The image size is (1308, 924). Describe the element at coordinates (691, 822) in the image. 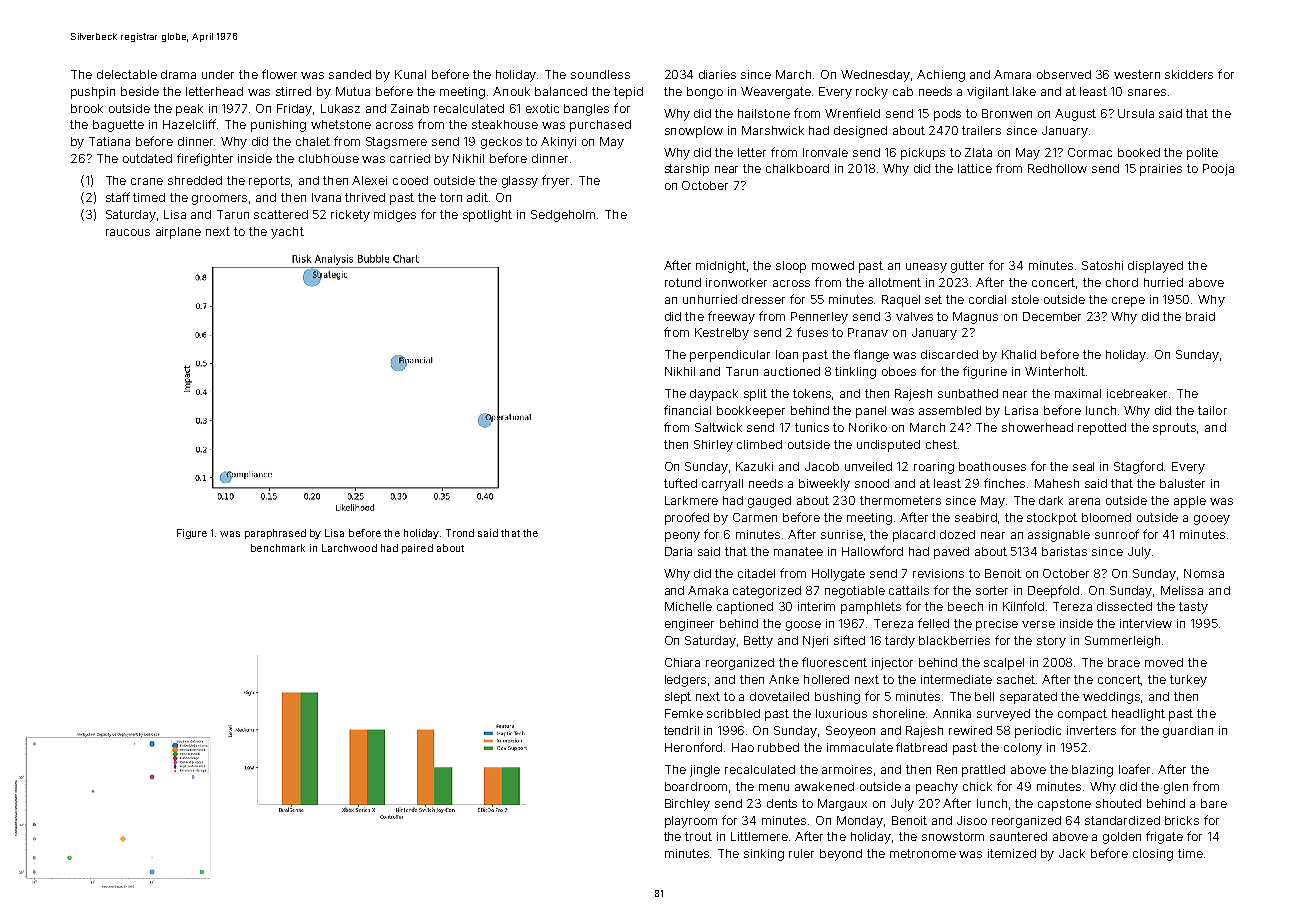

I see `playroom` at that location.
